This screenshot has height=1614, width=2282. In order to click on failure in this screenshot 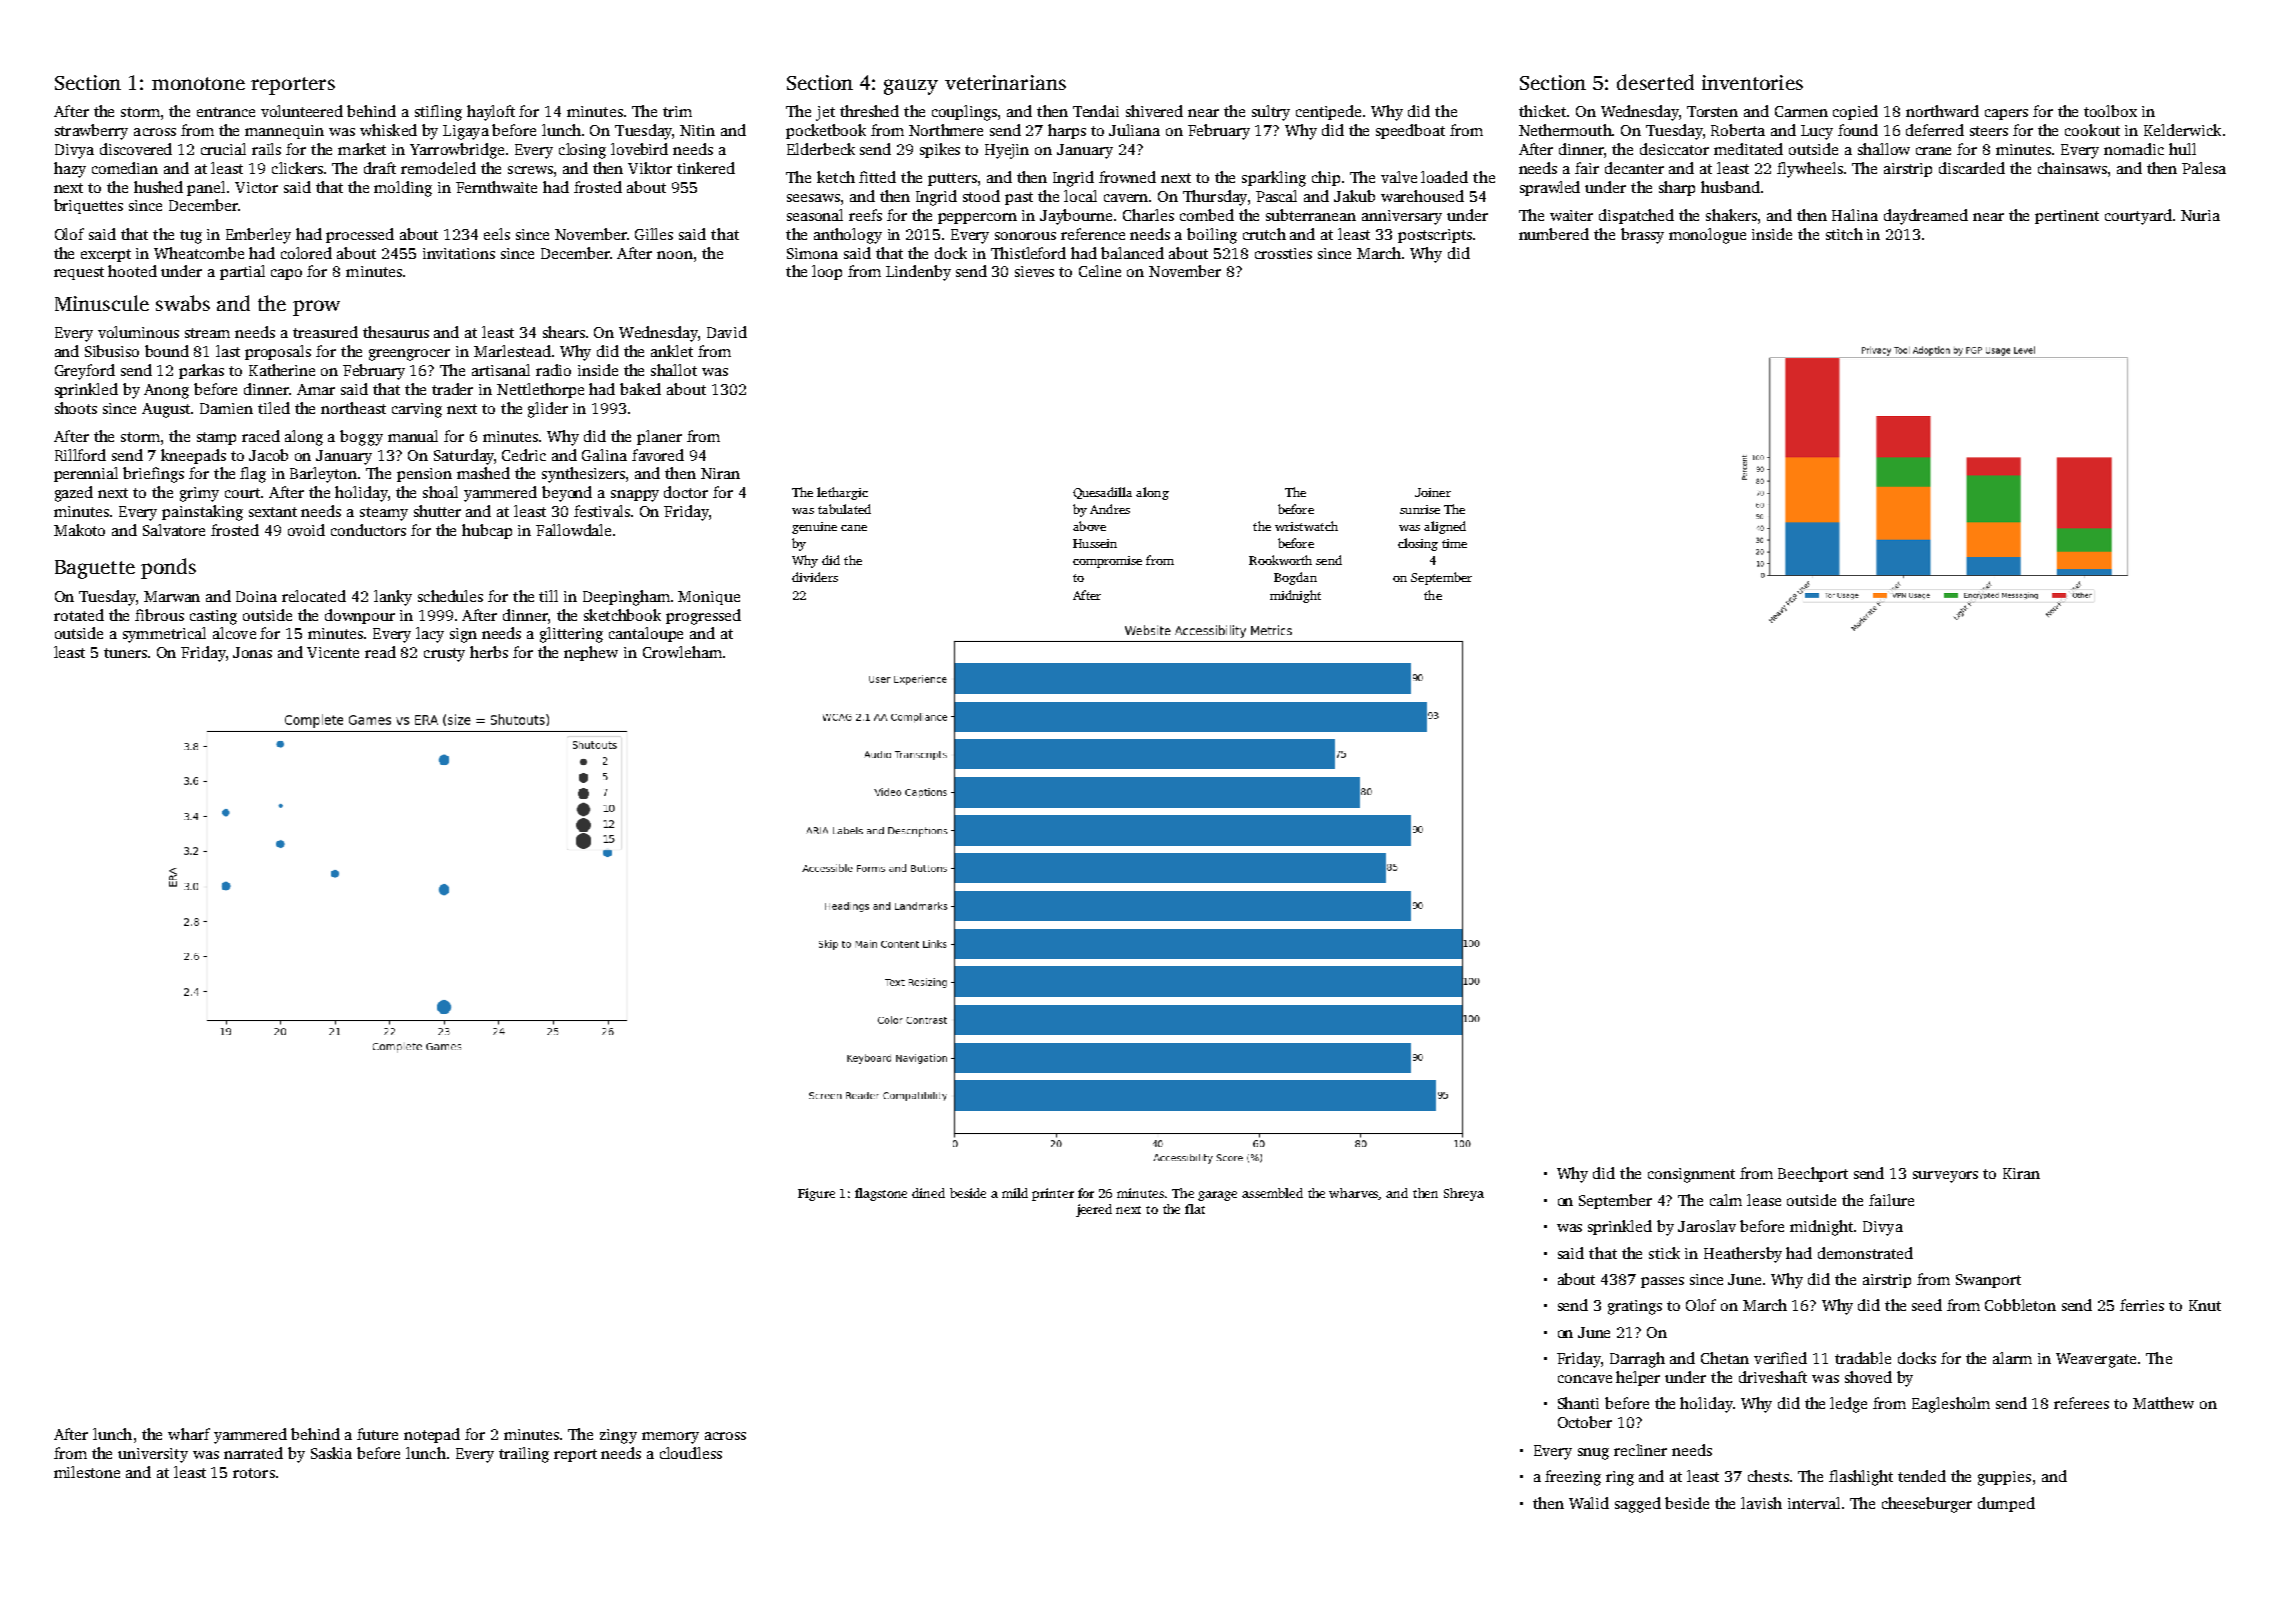, I will do `click(1891, 1200)`.
